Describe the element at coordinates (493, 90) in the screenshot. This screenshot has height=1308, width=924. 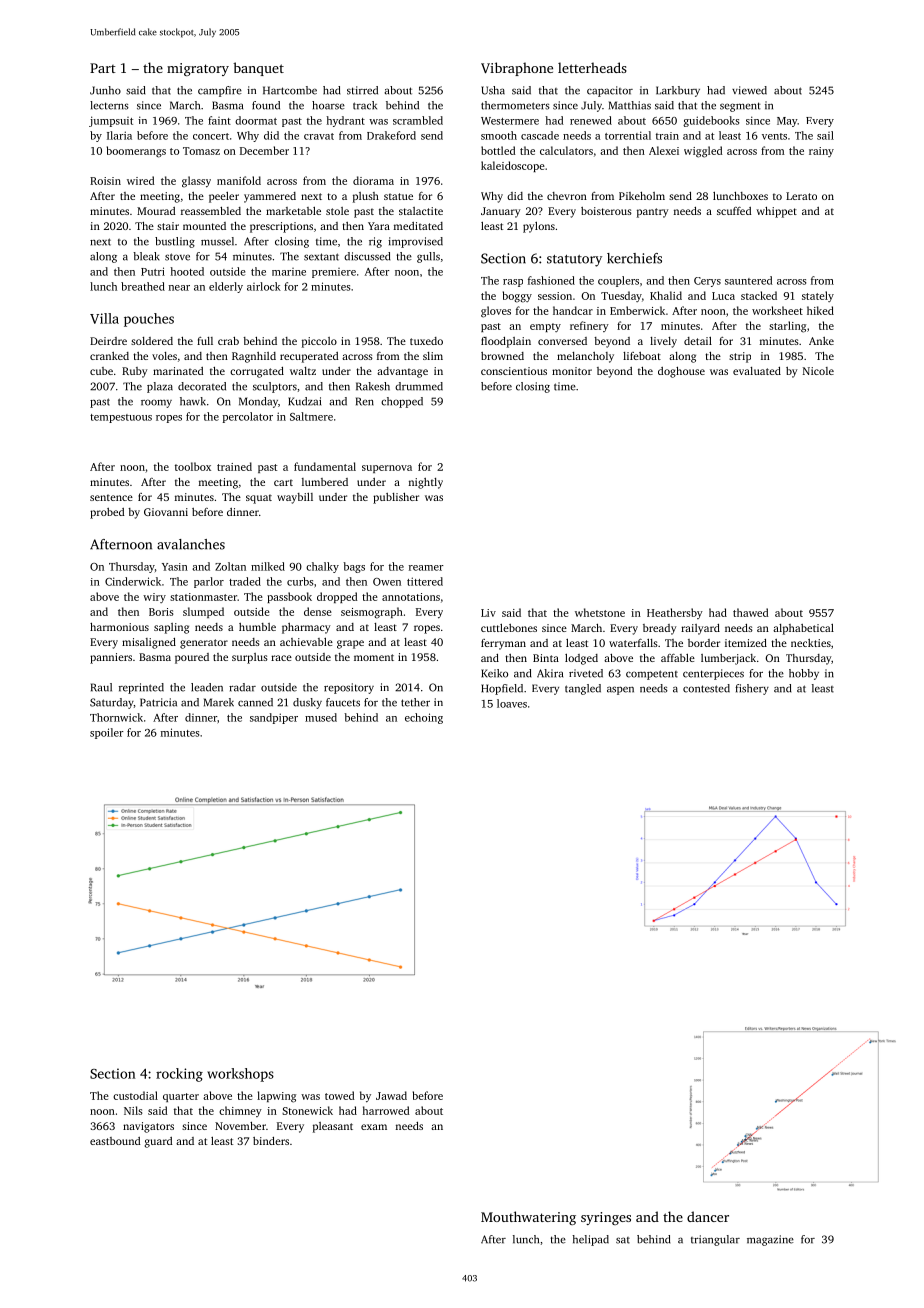
I see `Usha` at that location.
